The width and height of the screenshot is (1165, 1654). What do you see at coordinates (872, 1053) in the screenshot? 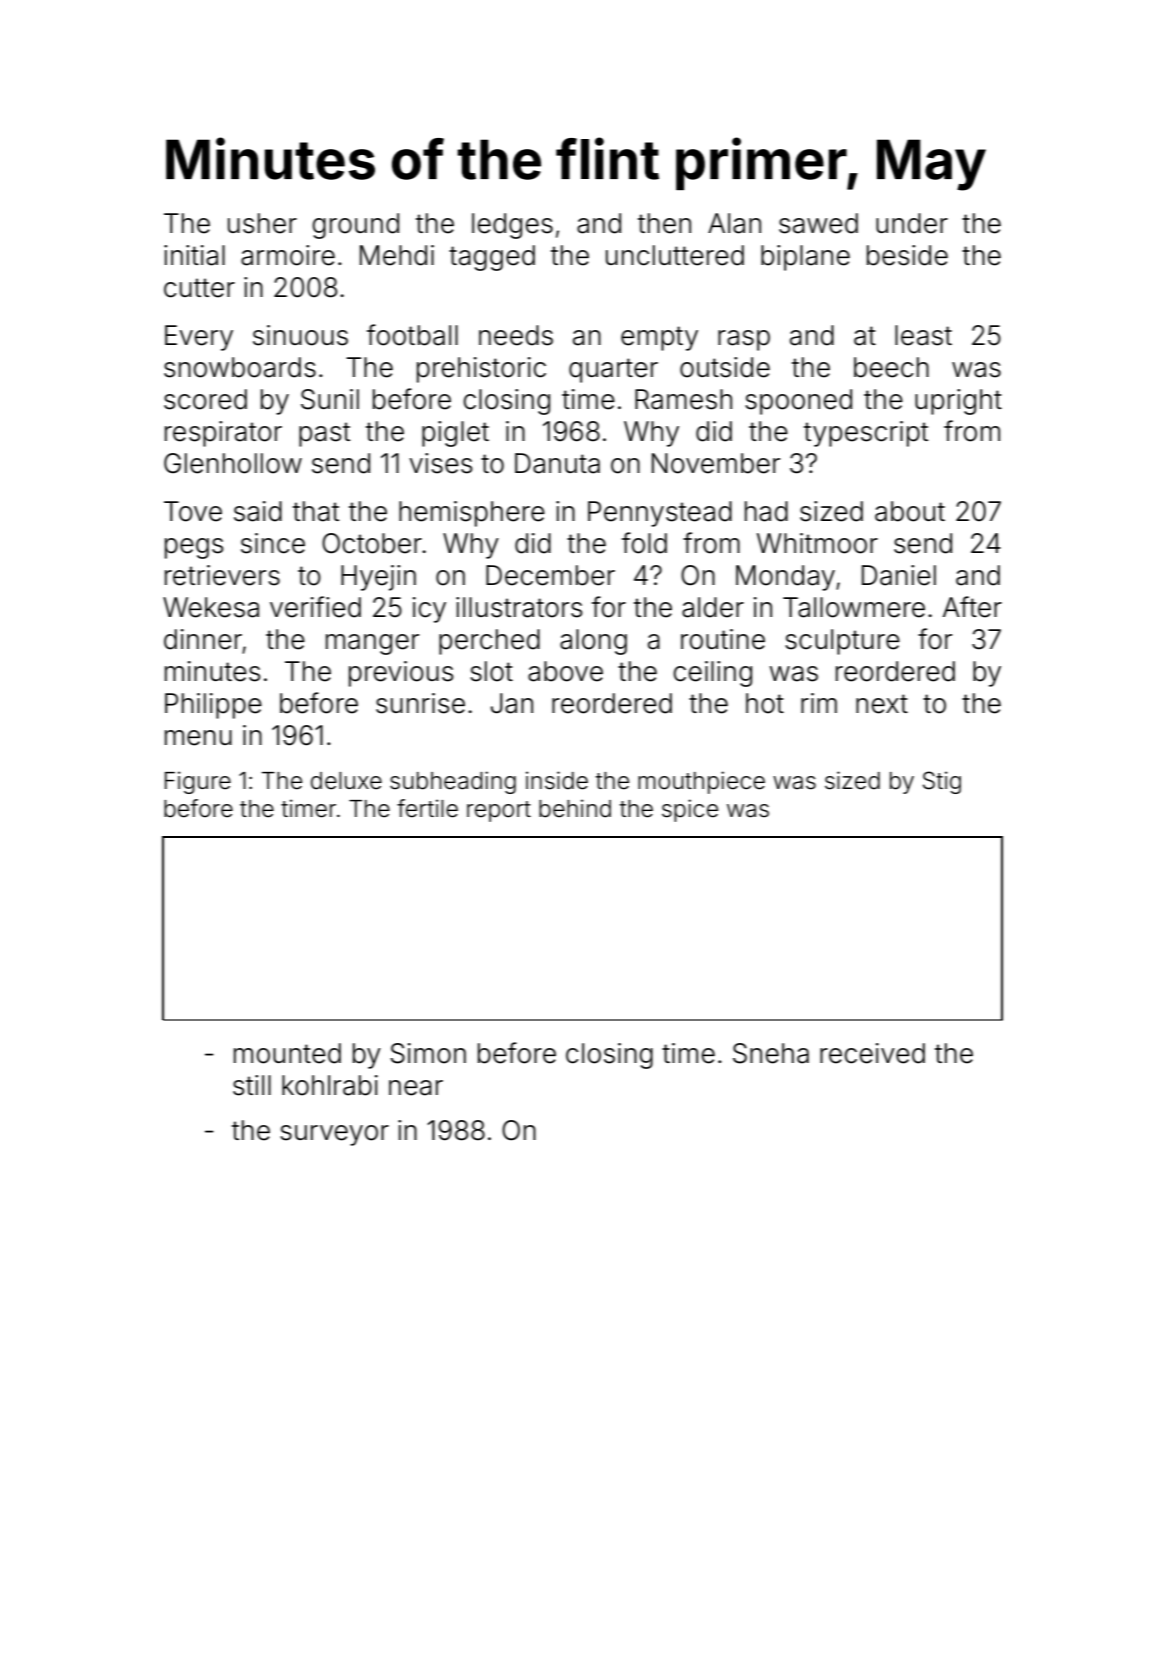
I see `received` at bounding box center [872, 1053].
